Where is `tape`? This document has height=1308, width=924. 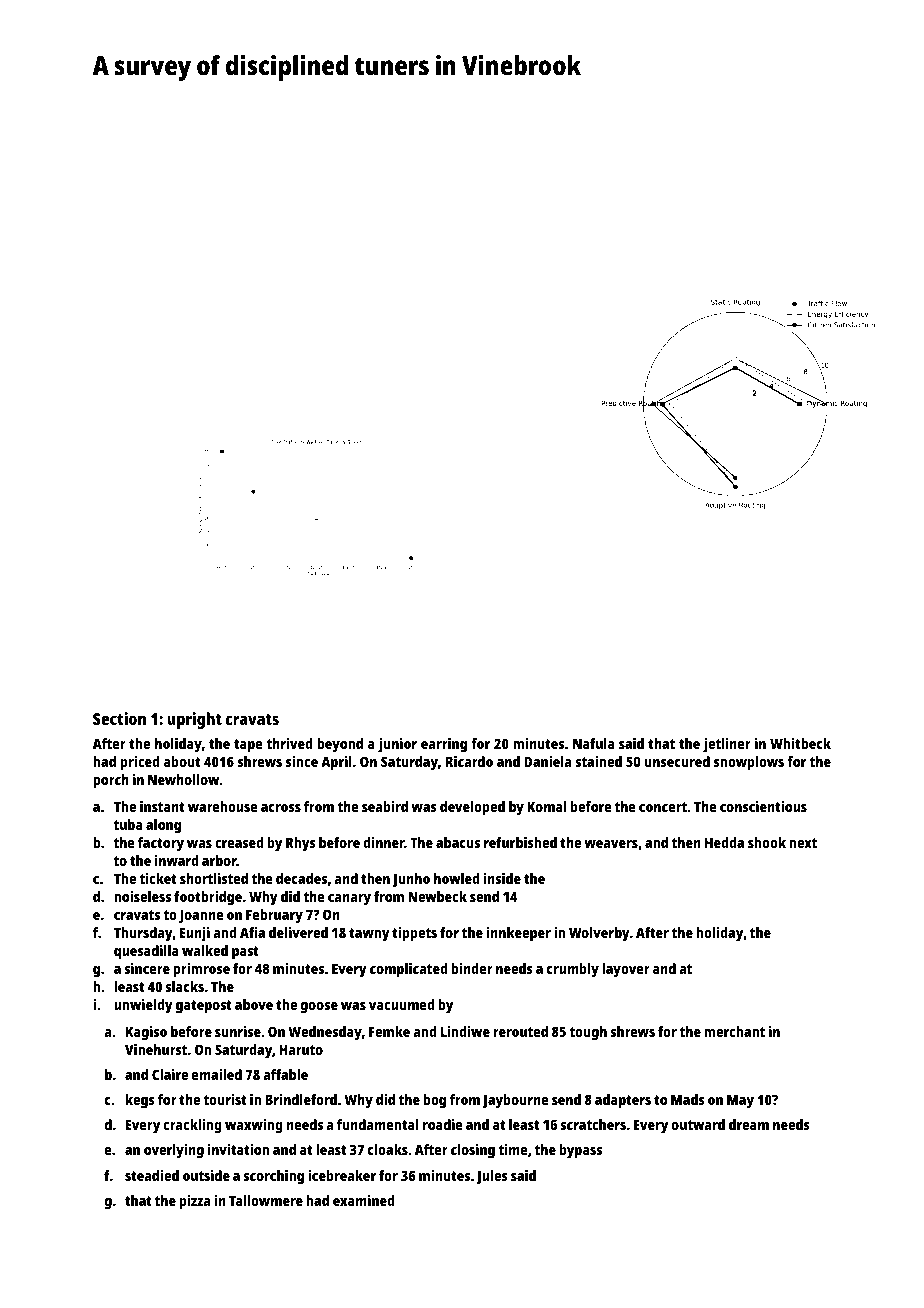
tape is located at coordinates (248, 746).
